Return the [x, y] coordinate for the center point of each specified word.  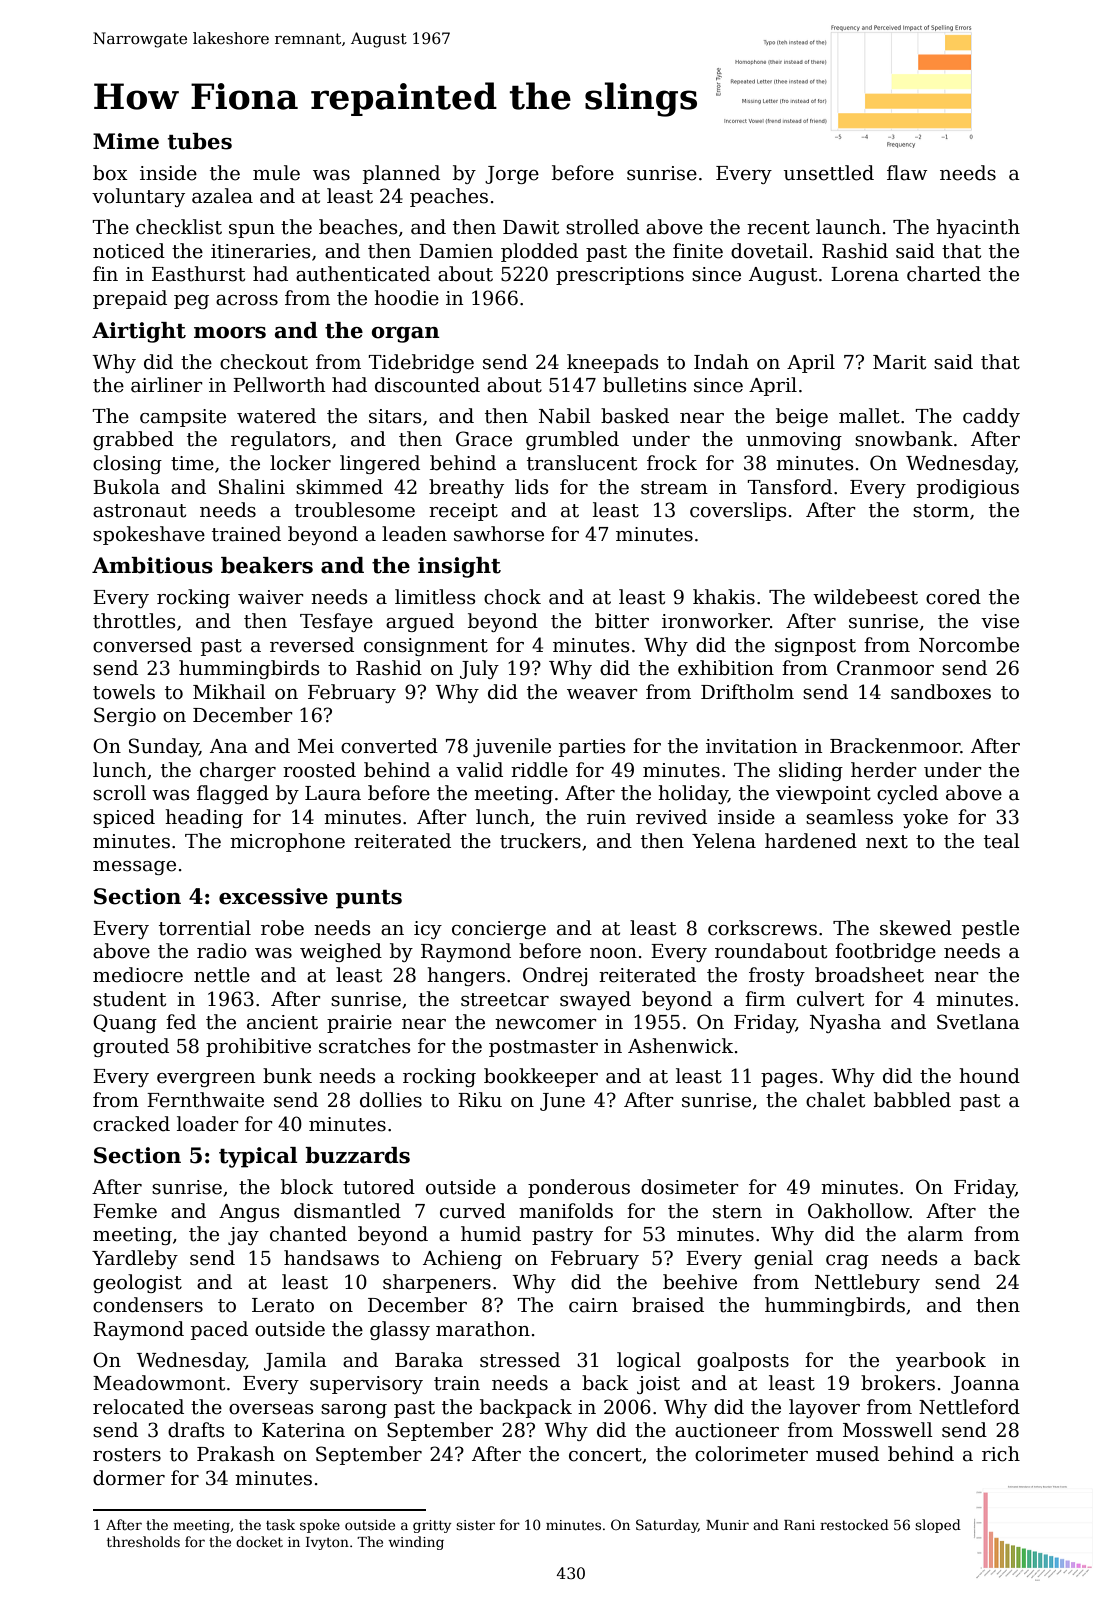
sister [475, 1525]
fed [181, 1022]
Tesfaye [336, 622]
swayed [595, 1000]
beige [802, 417]
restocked [854, 1524]
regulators [281, 440]
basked [635, 416]
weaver [602, 694]
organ [406, 335]
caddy [991, 417]
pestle [990, 929]
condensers [148, 1305]
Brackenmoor [895, 746]
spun [252, 231]
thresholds [143, 1541]
